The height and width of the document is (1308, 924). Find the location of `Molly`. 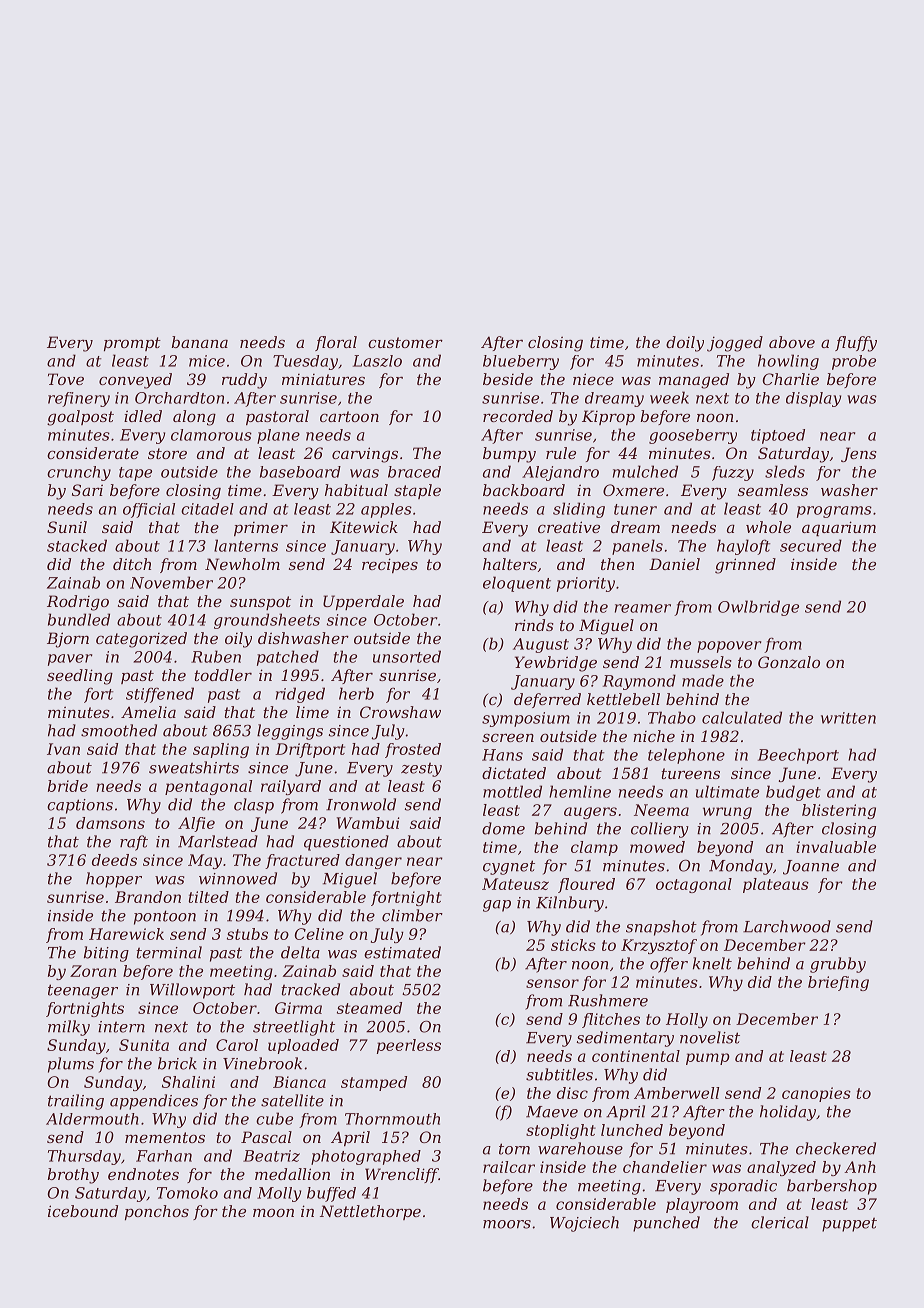

Molly is located at coordinates (279, 1194).
